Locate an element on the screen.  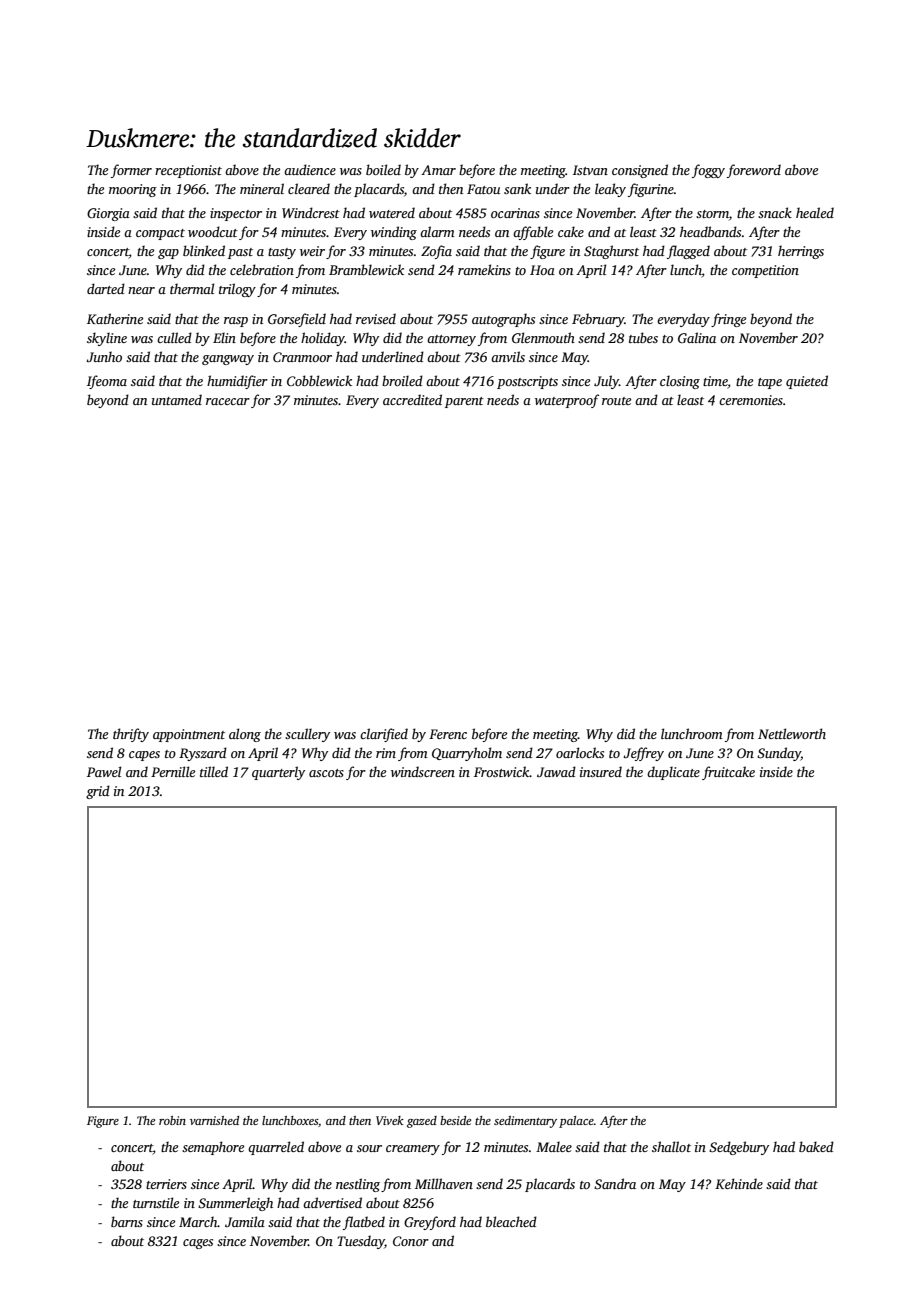
ceremonies is located at coordinates (751, 400).
